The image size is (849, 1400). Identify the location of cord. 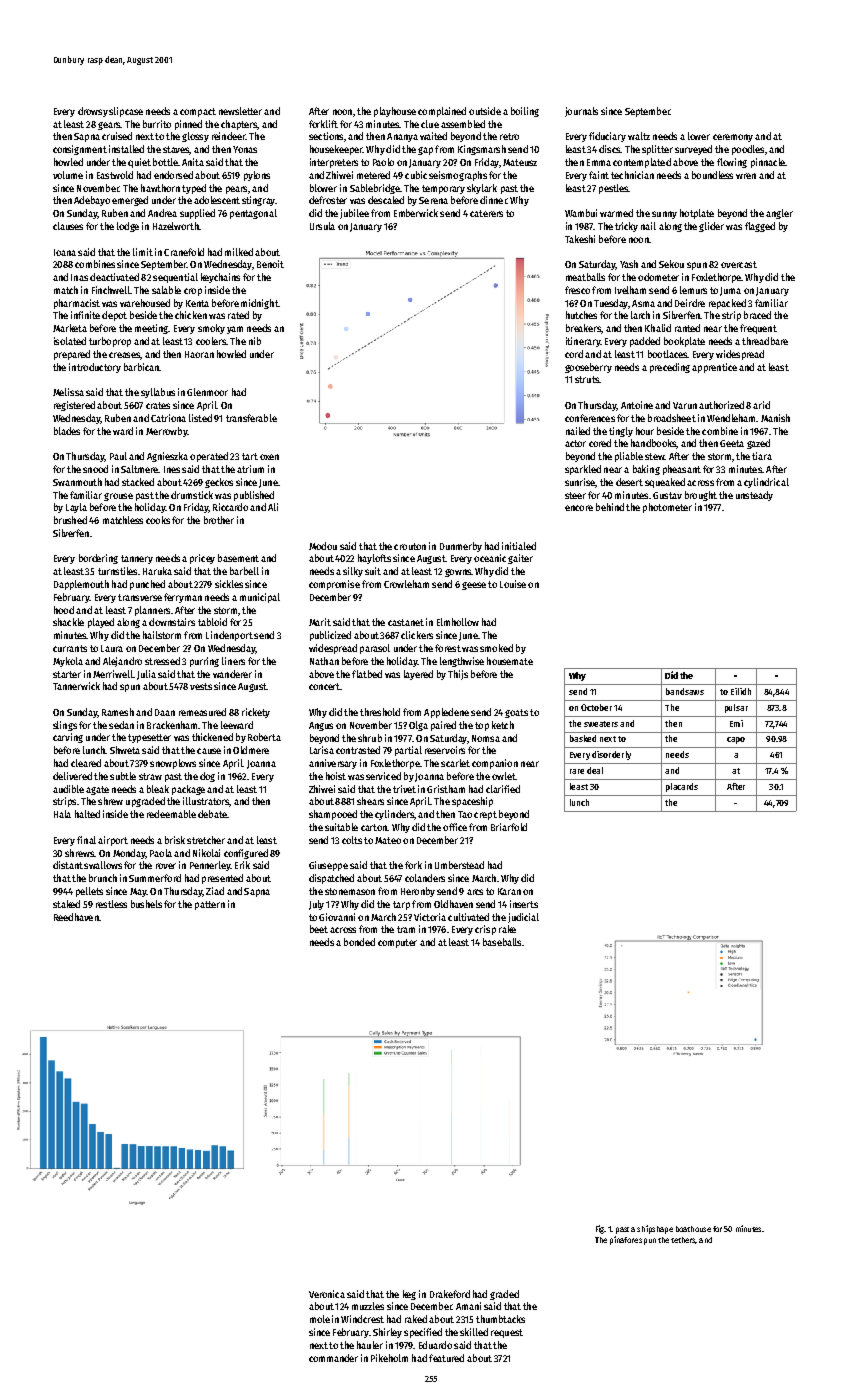
(574, 354).
